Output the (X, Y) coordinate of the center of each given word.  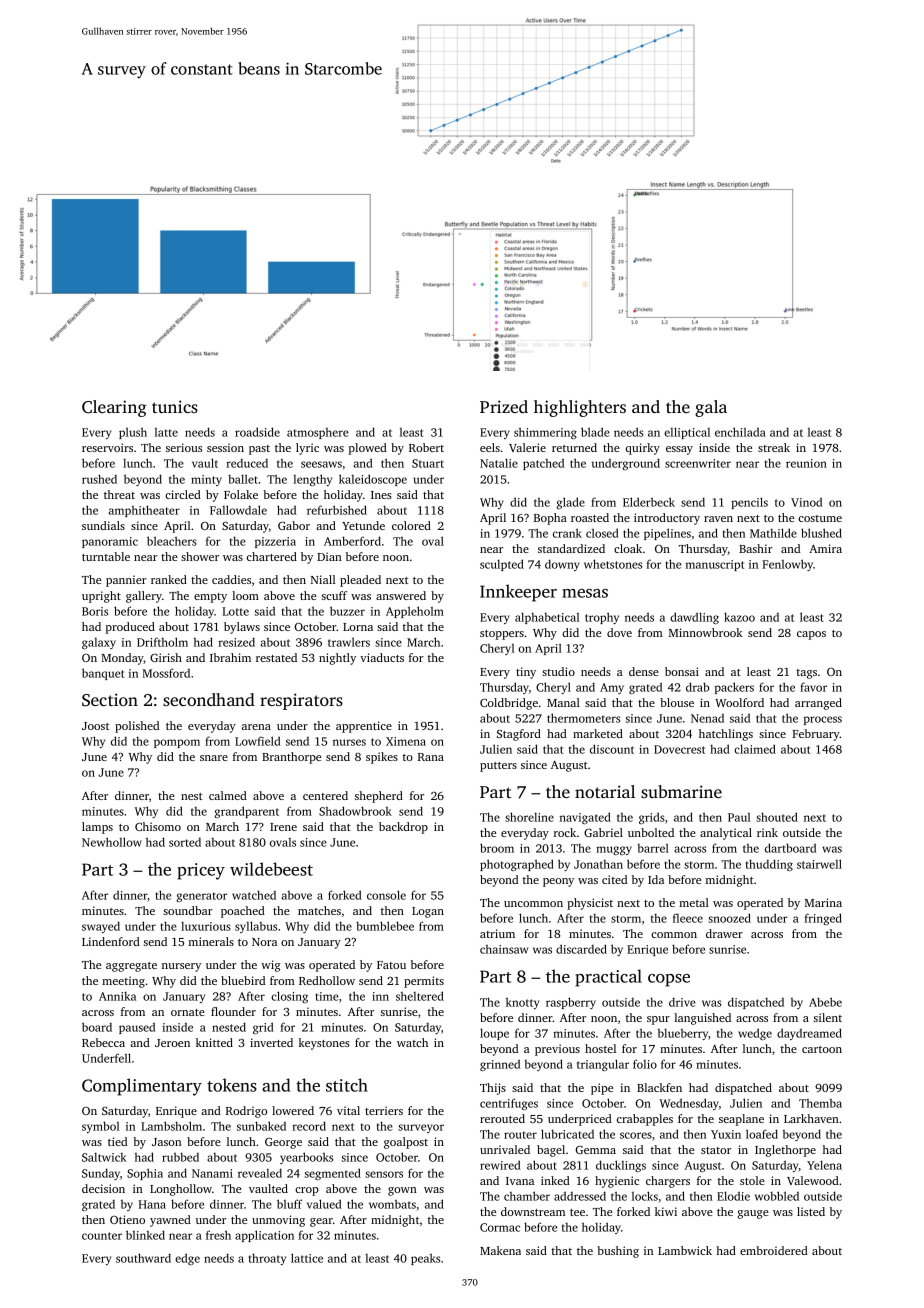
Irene (283, 827)
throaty (267, 1259)
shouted (777, 817)
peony (558, 882)
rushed (99, 479)
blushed (821, 533)
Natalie (499, 463)
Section (110, 700)
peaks (425, 1259)
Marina (823, 902)
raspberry (571, 1003)
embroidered (774, 1250)
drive (682, 1002)
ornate (188, 1012)
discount (612, 749)
